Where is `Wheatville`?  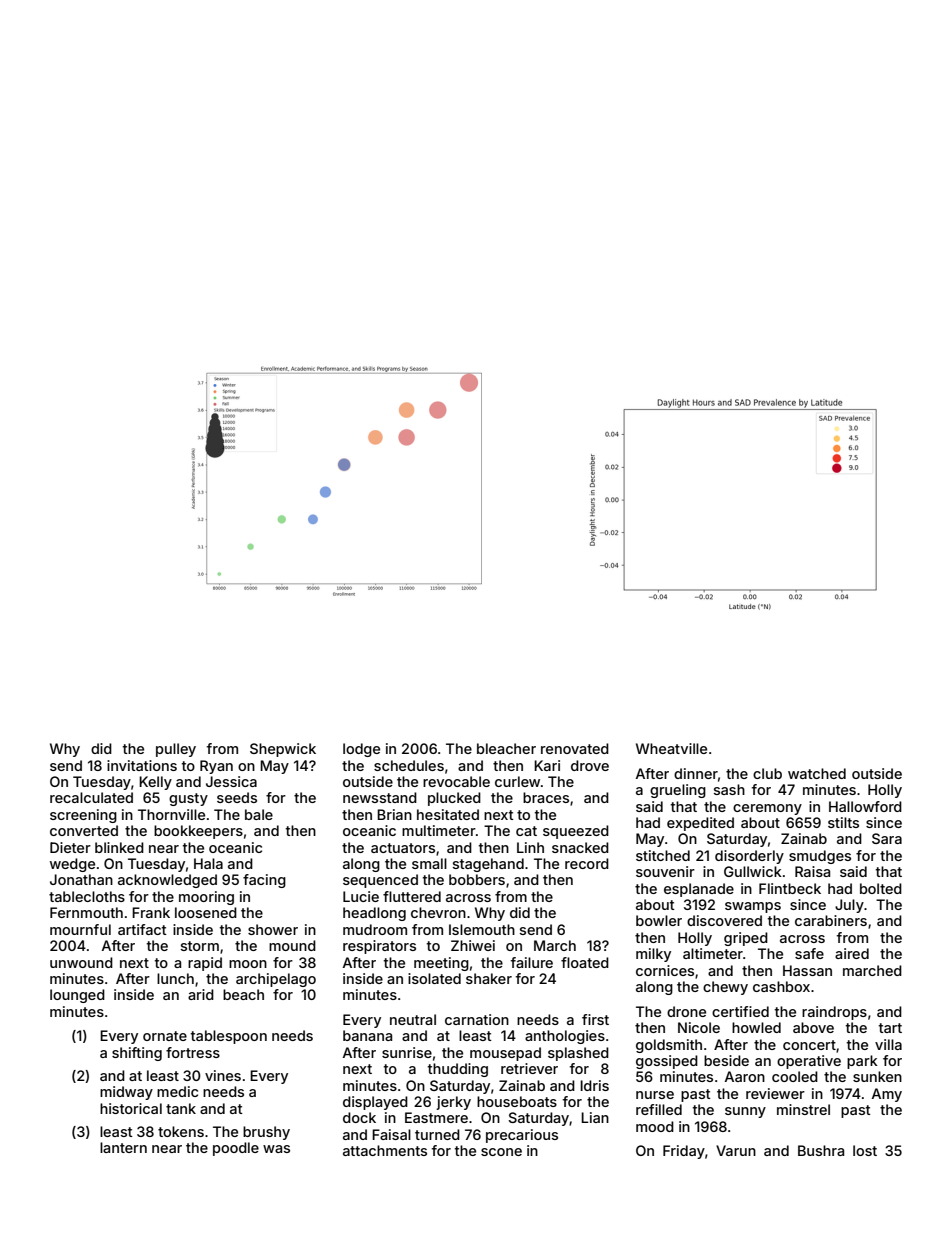 Wheatville is located at coordinates (671, 748).
